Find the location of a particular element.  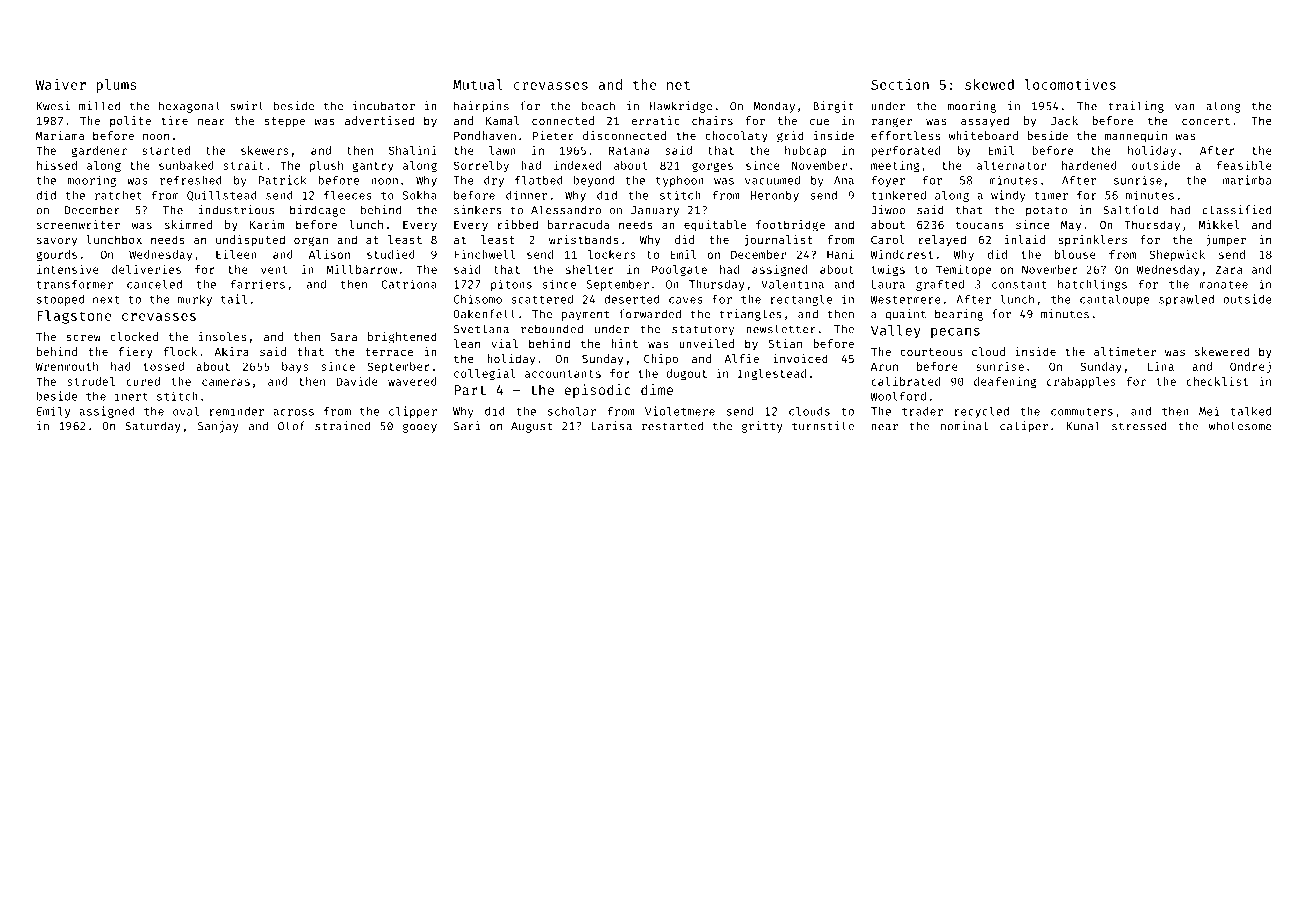

oval is located at coordinates (186, 411).
